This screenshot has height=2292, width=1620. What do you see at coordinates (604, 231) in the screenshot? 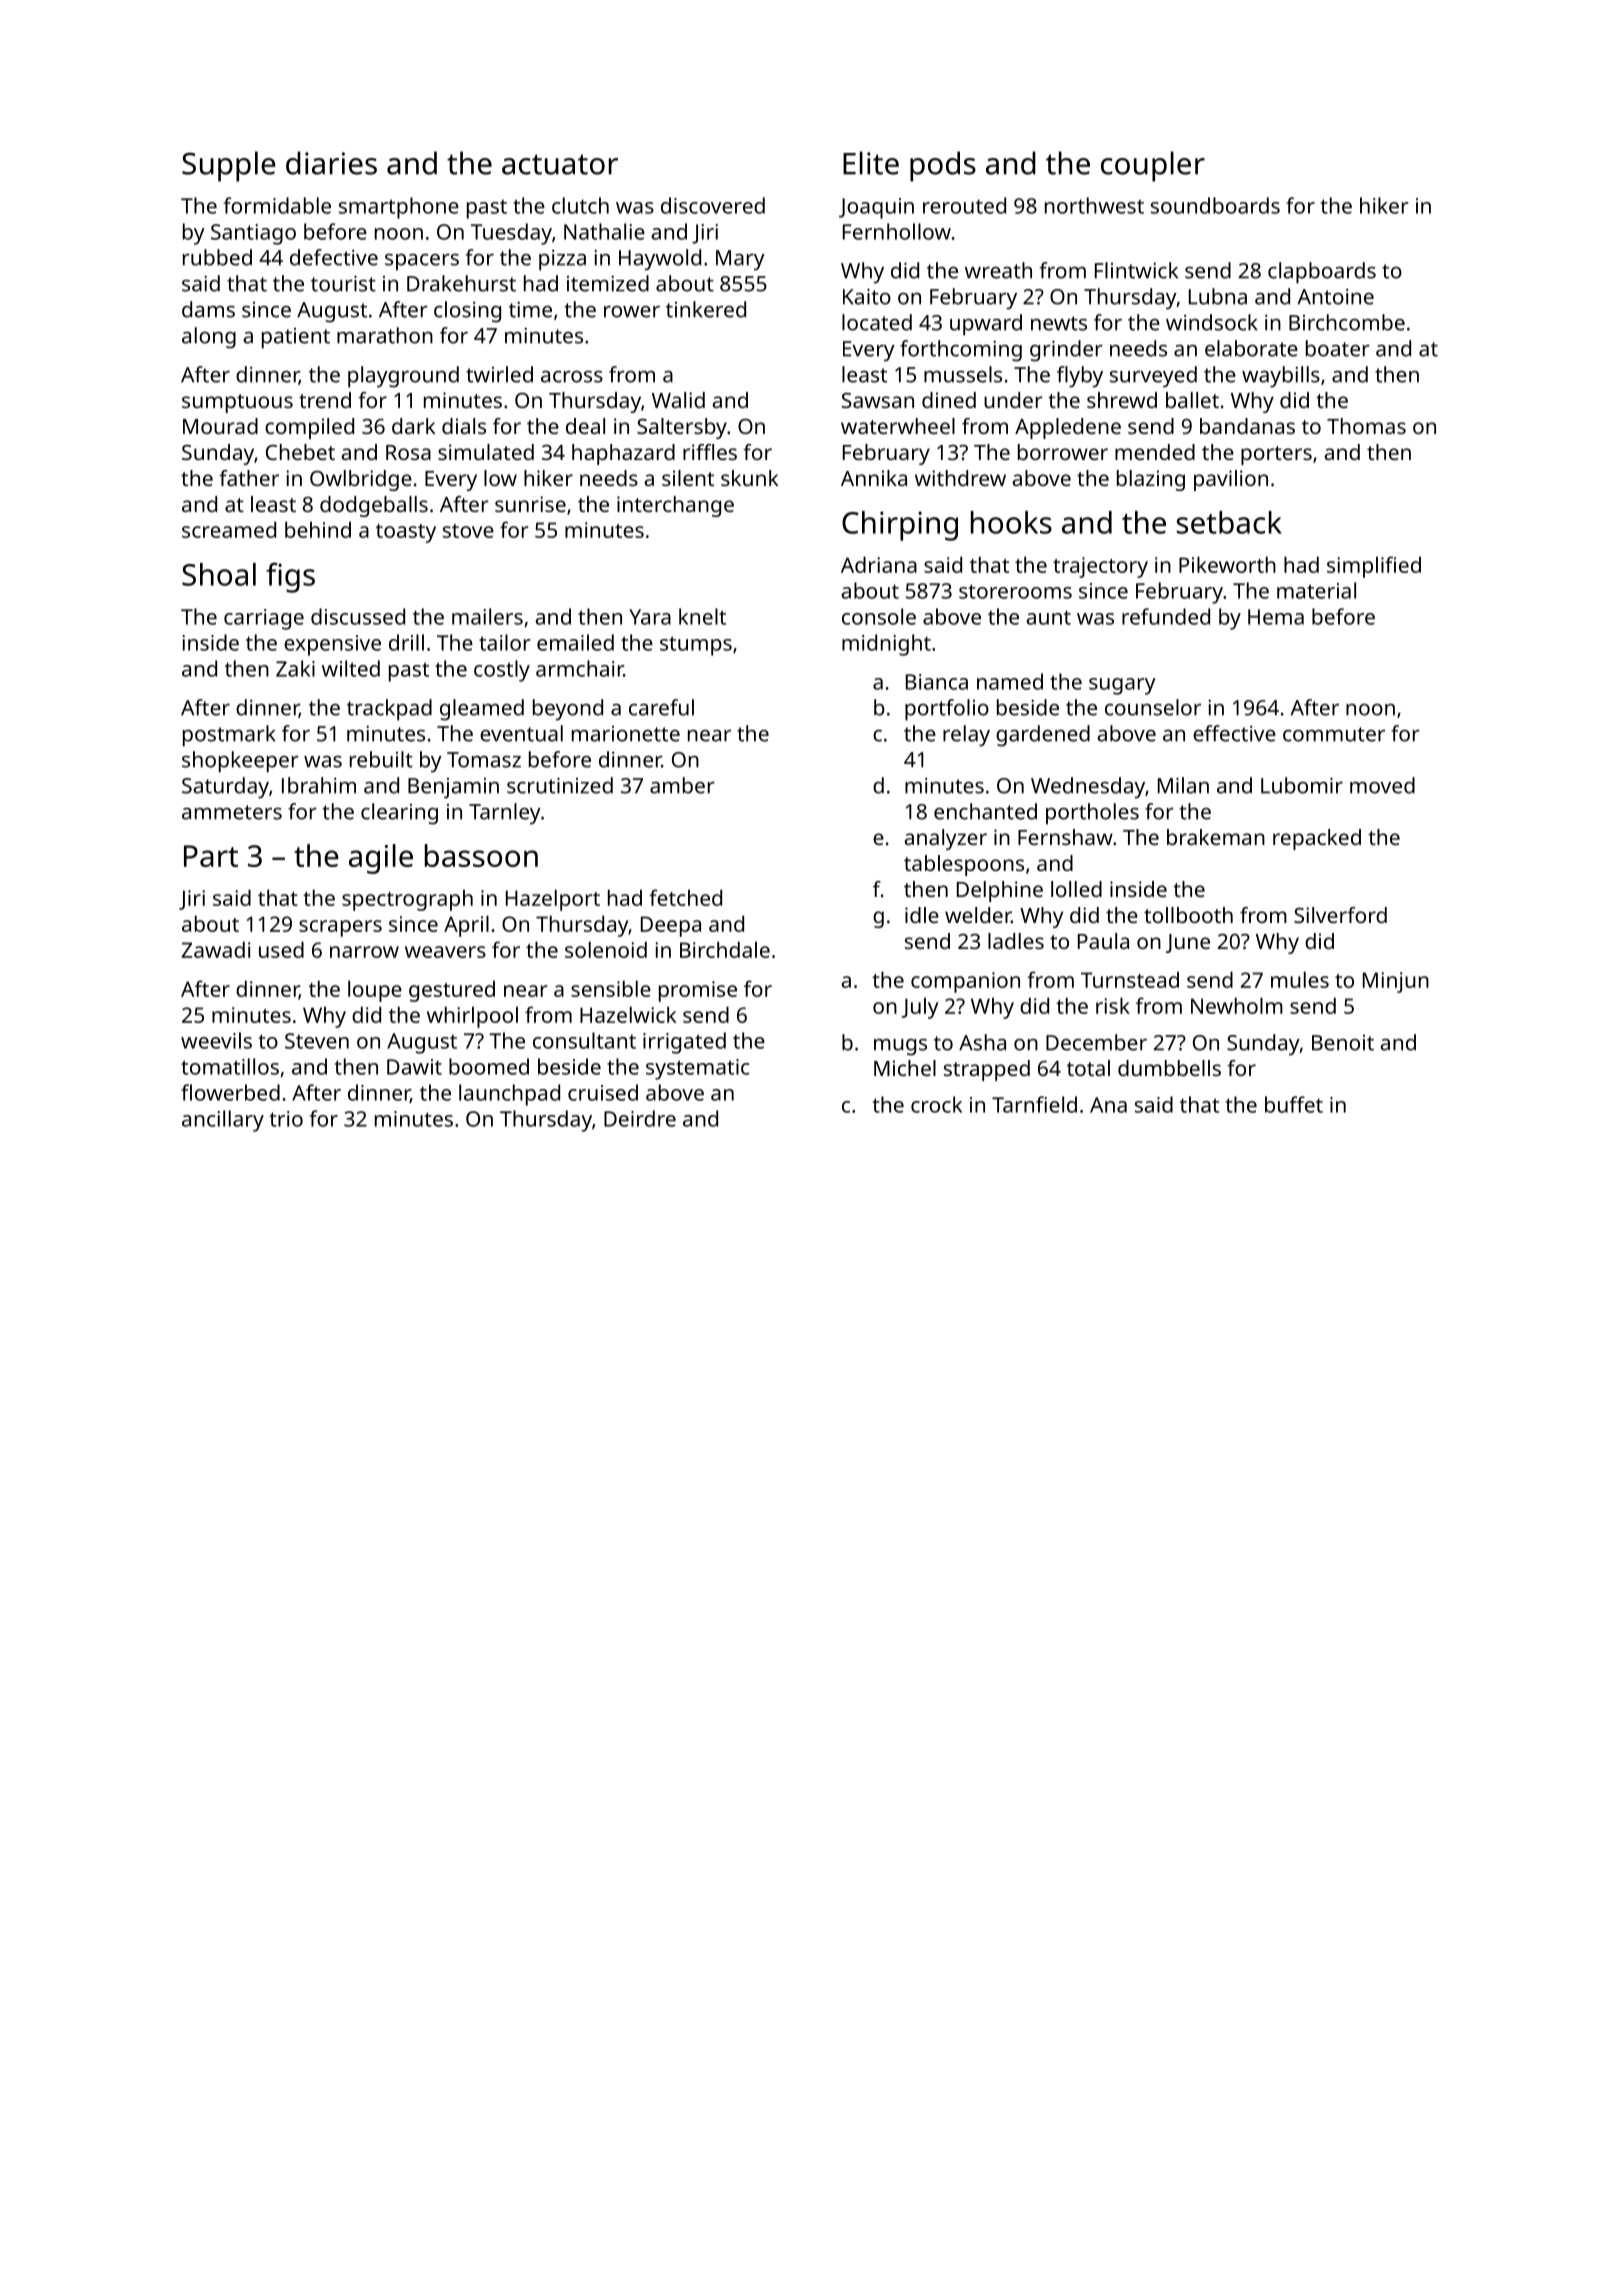
I see `Nathalie` at bounding box center [604, 231].
